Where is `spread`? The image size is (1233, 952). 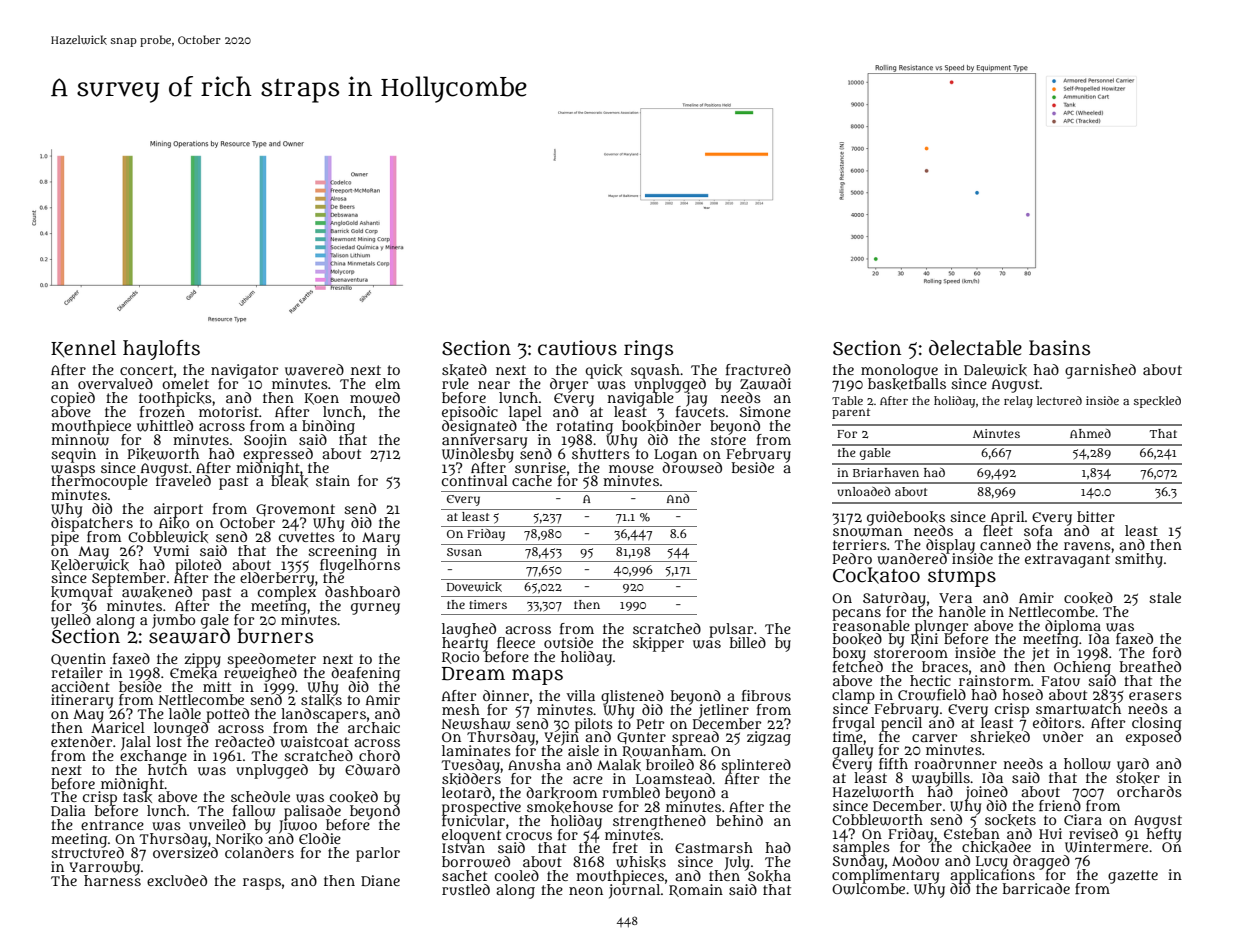
spread is located at coordinates (695, 738).
